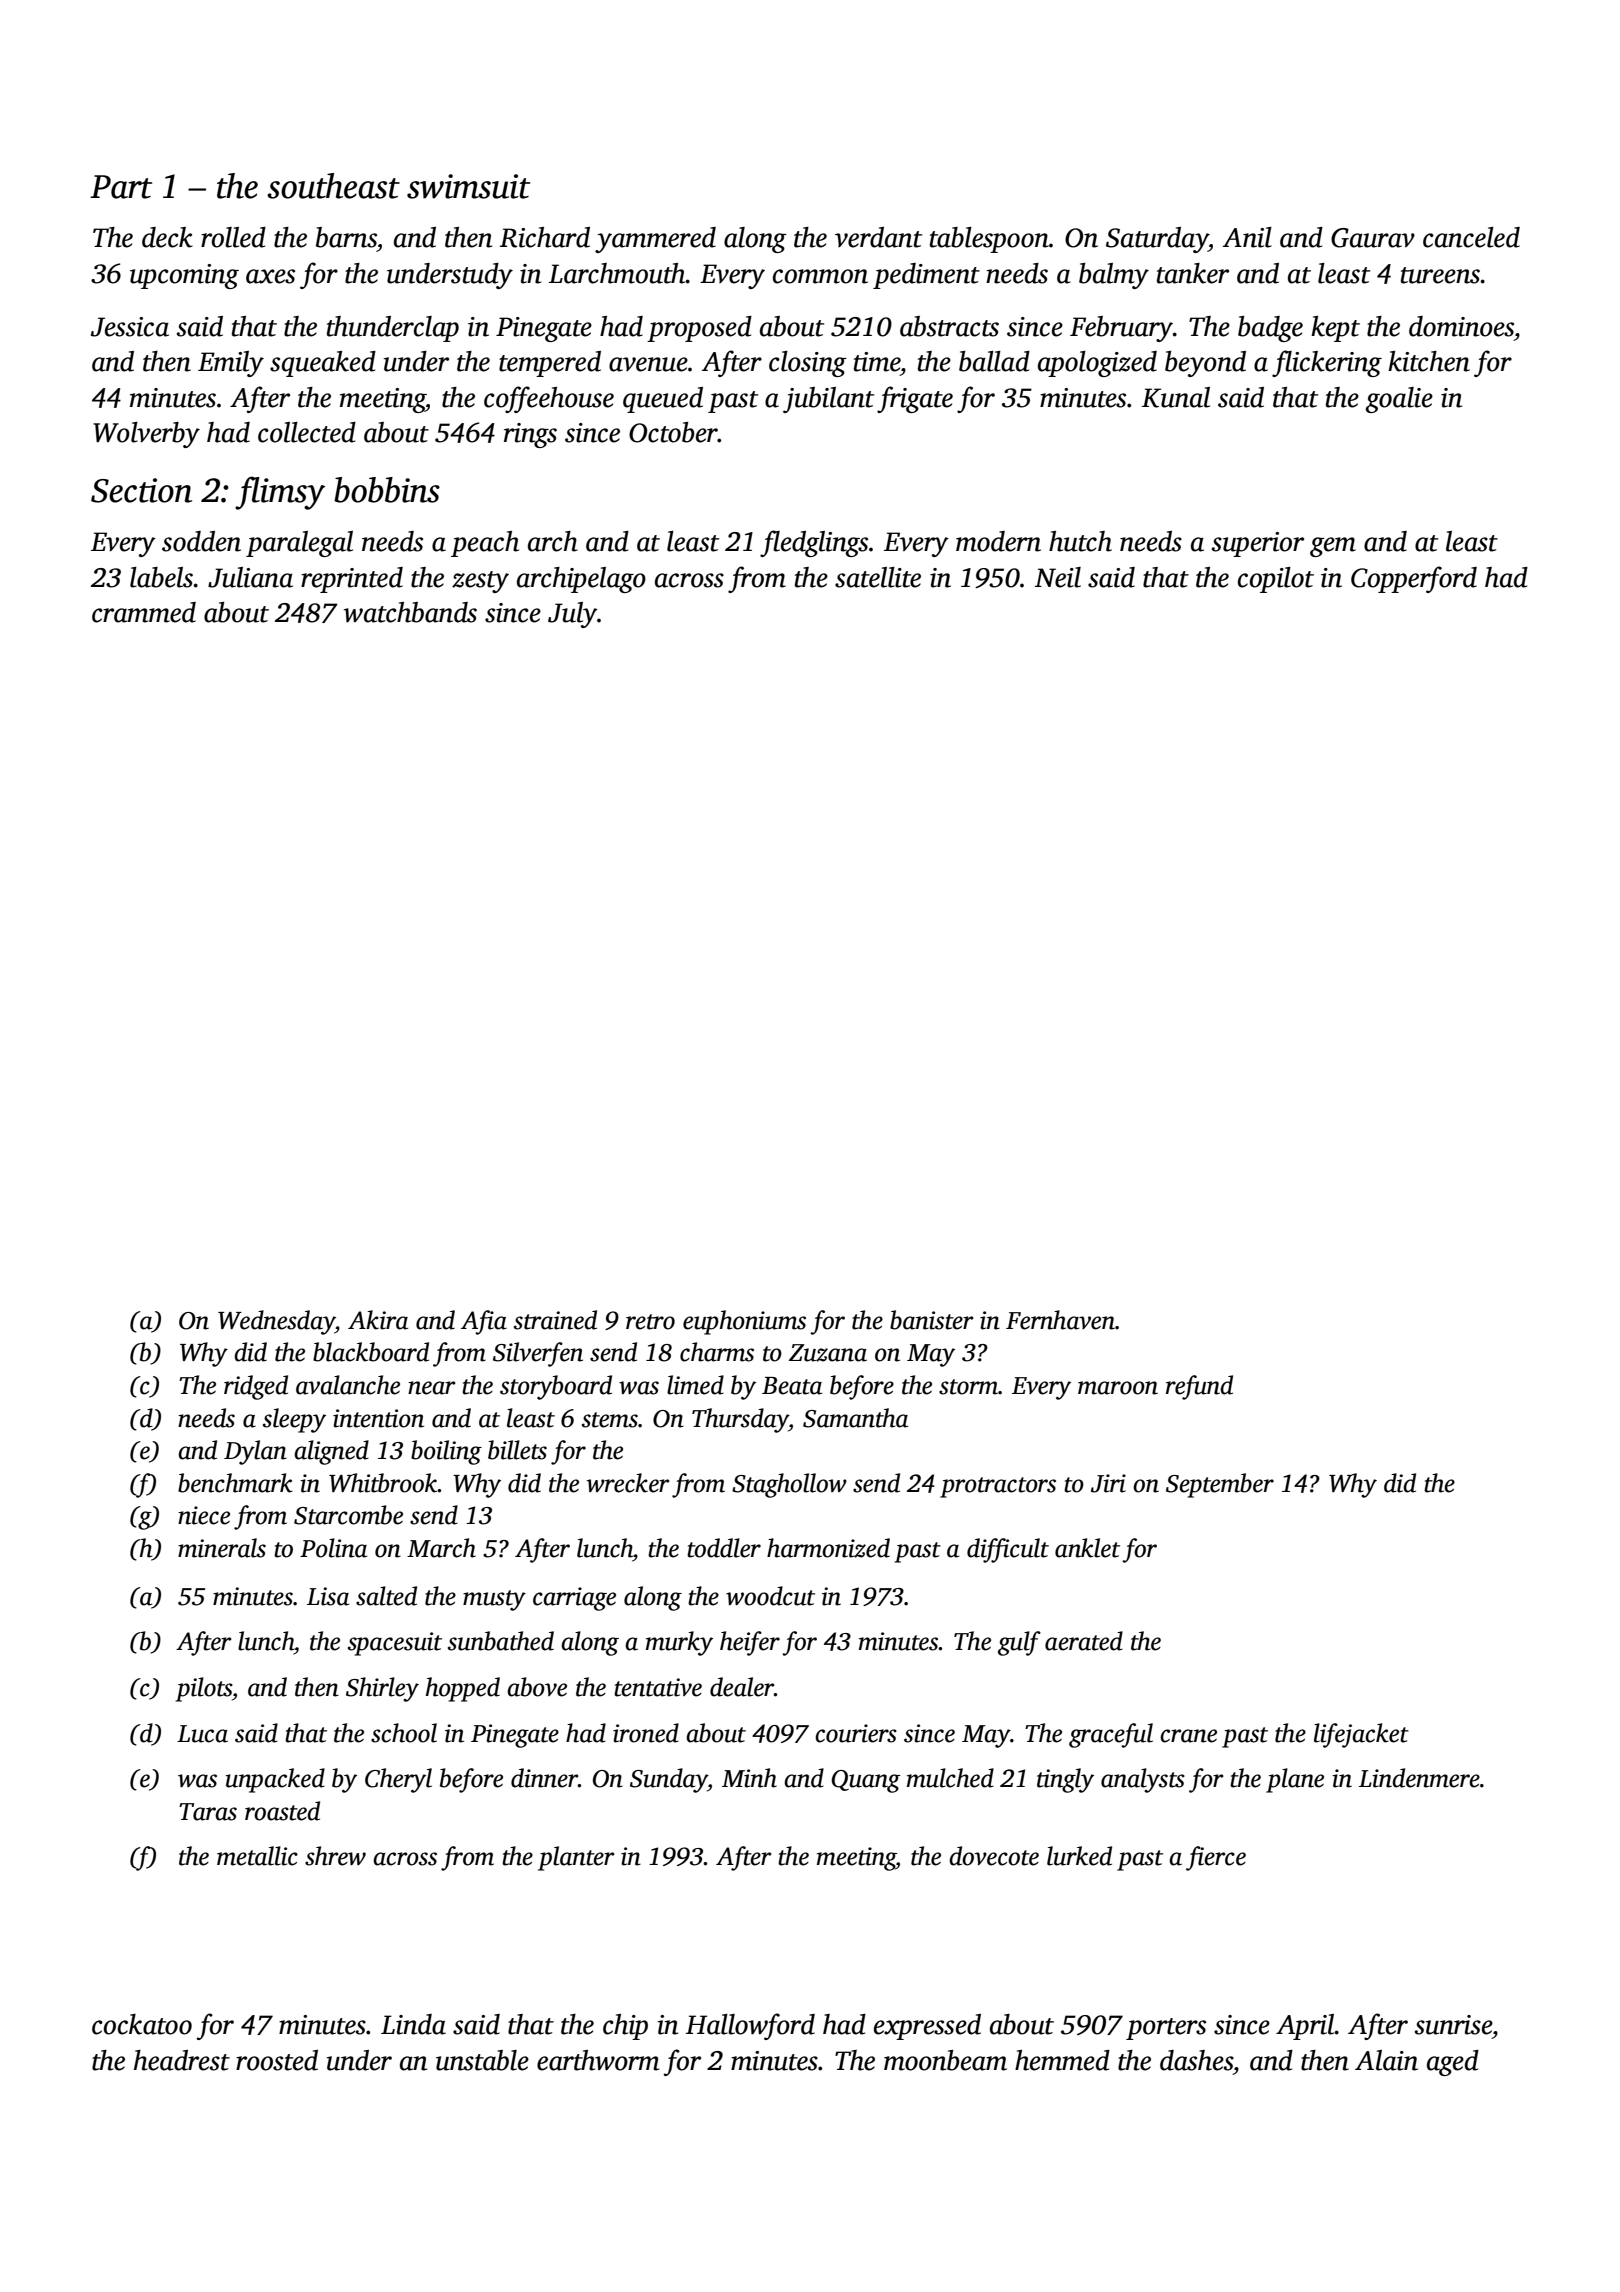 The height and width of the screenshot is (2292, 1620). What do you see at coordinates (276, 1322) in the screenshot?
I see `Wednesday` at bounding box center [276, 1322].
